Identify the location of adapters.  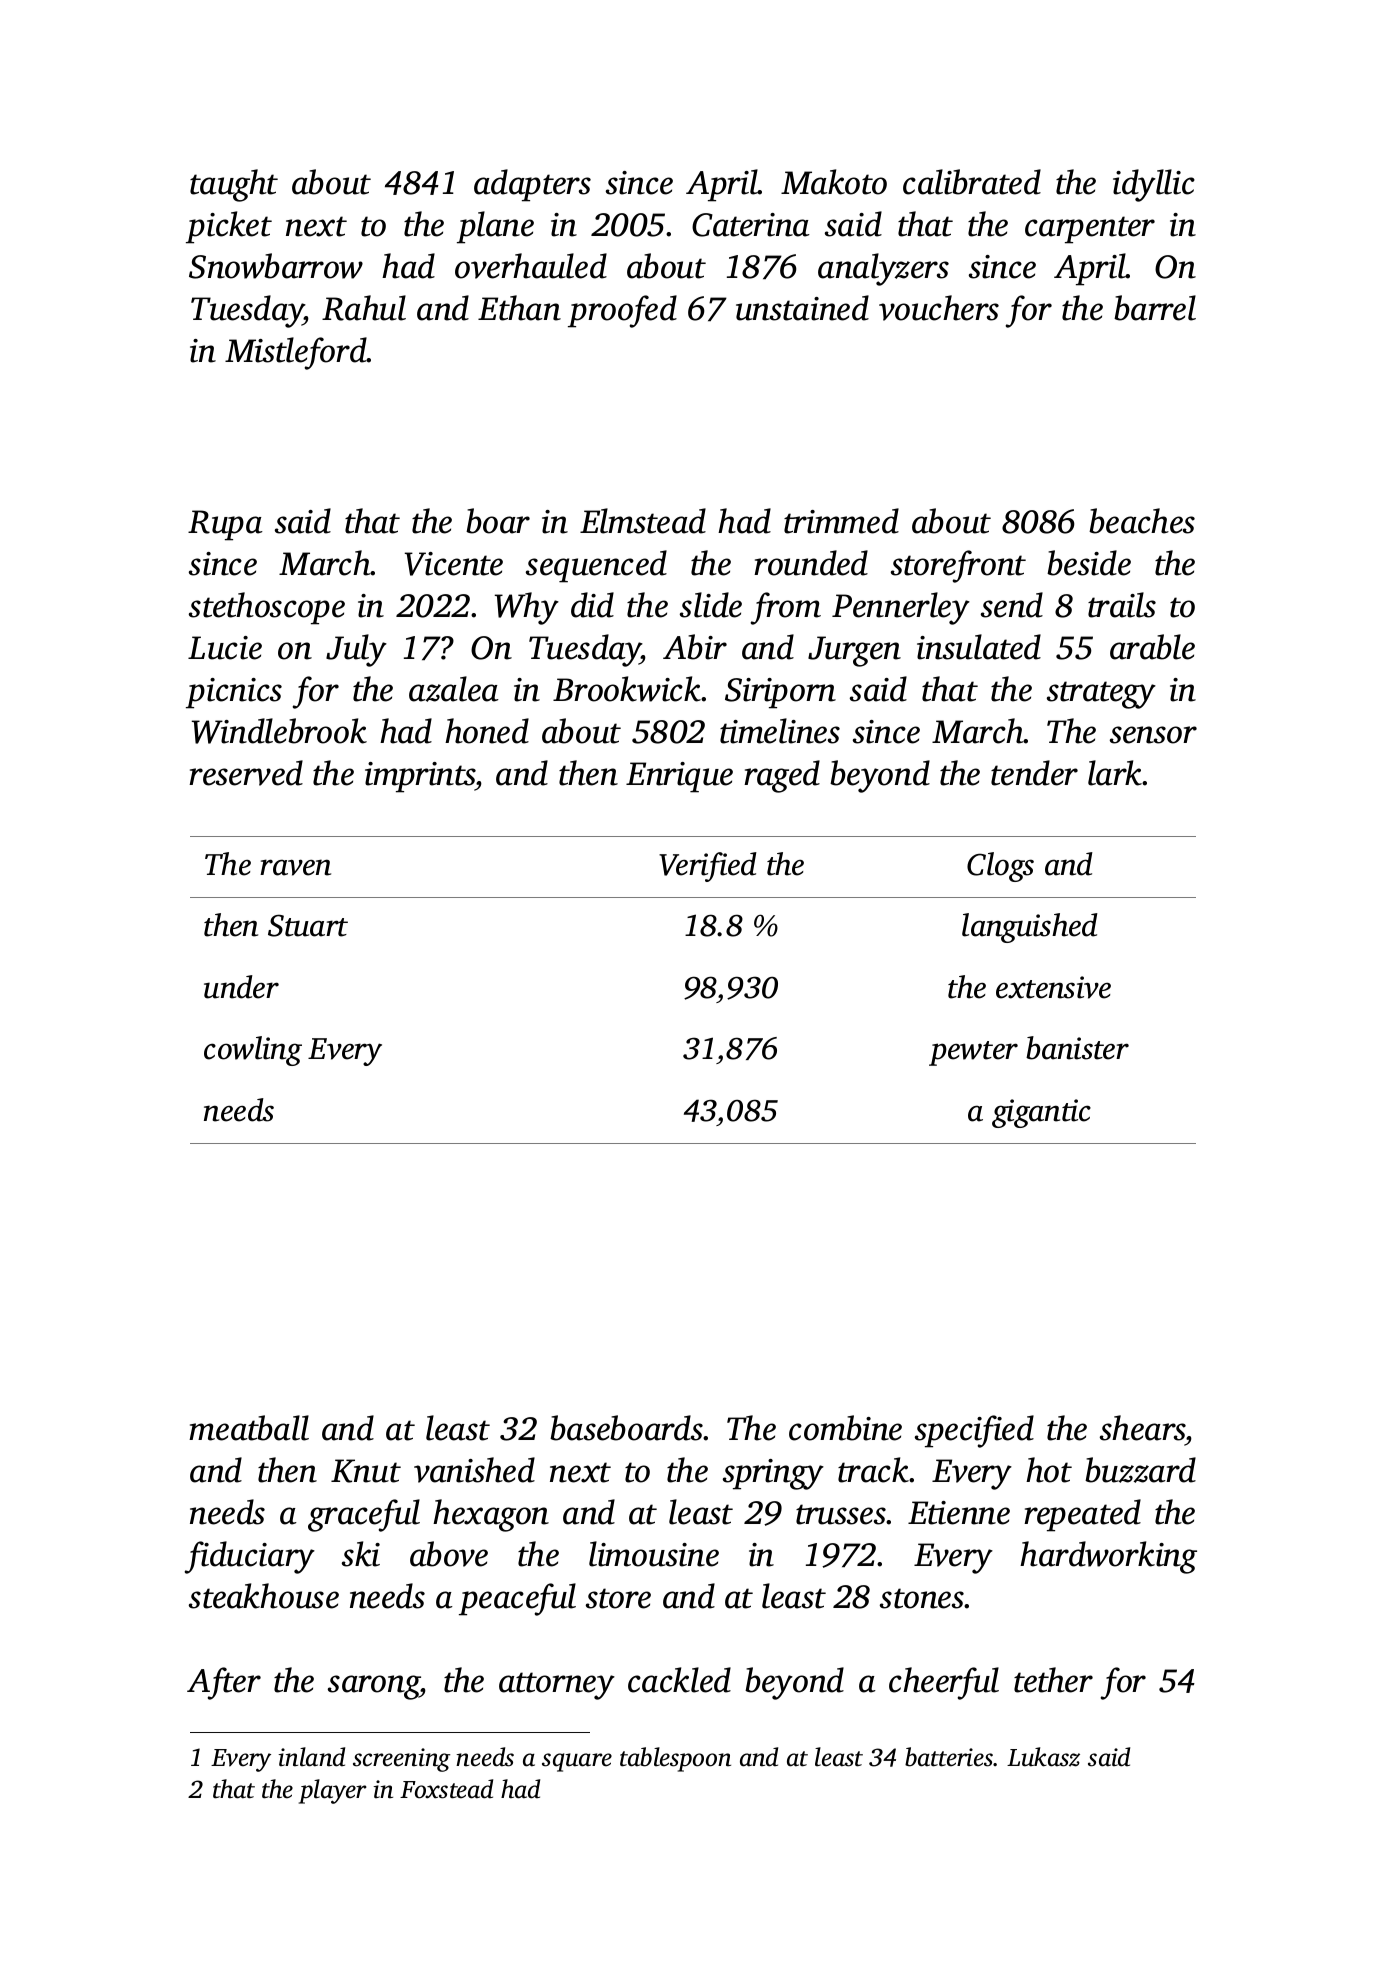
(532, 185).
